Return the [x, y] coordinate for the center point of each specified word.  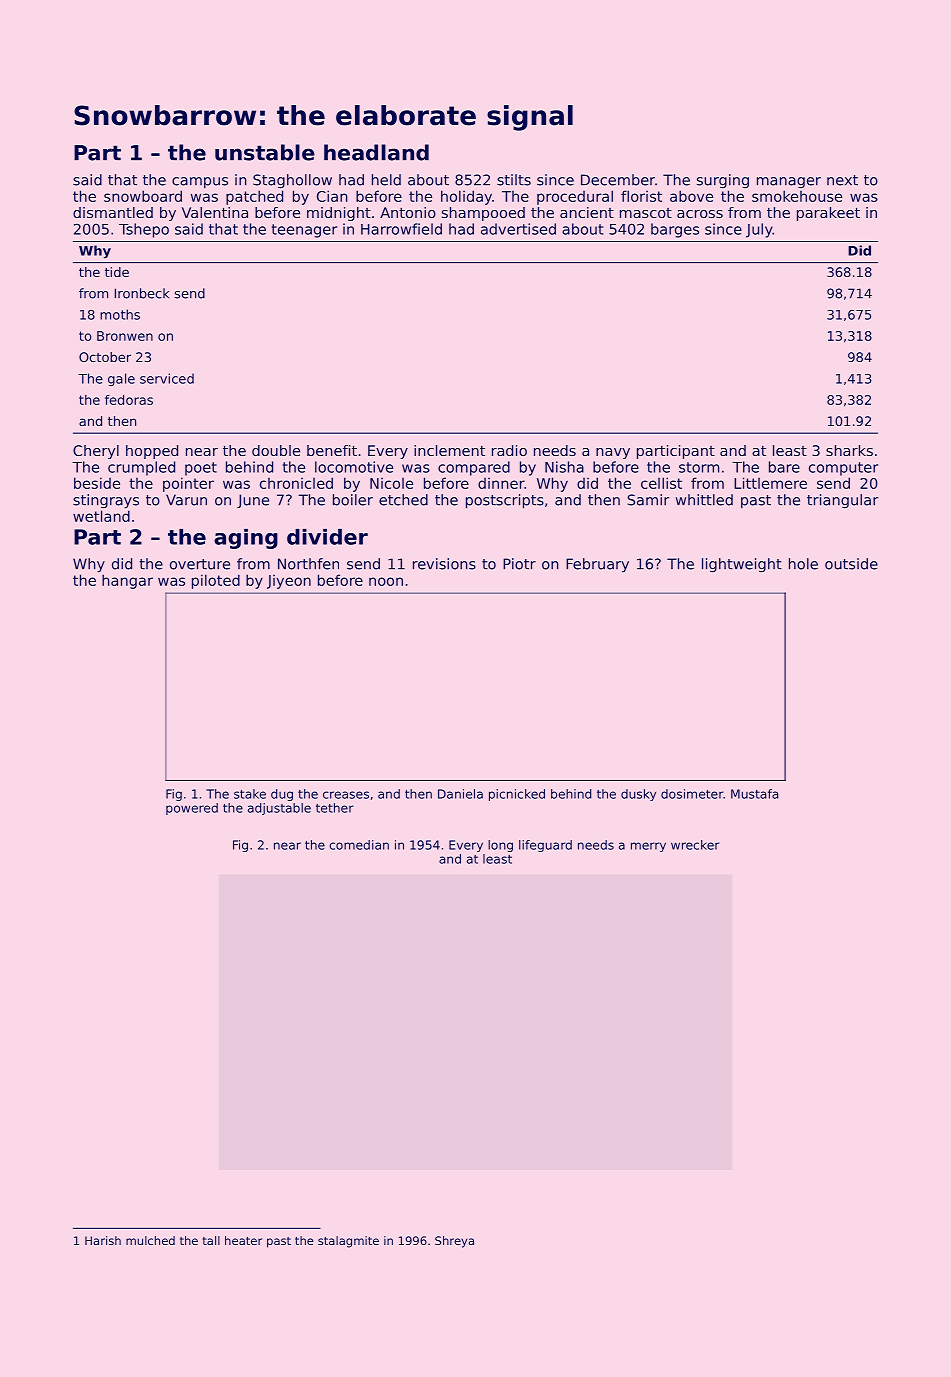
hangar [127, 581]
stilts [514, 180]
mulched [150, 1240]
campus [200, 183]
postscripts [505, 501]
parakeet [828, 214]
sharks [849, 450]
